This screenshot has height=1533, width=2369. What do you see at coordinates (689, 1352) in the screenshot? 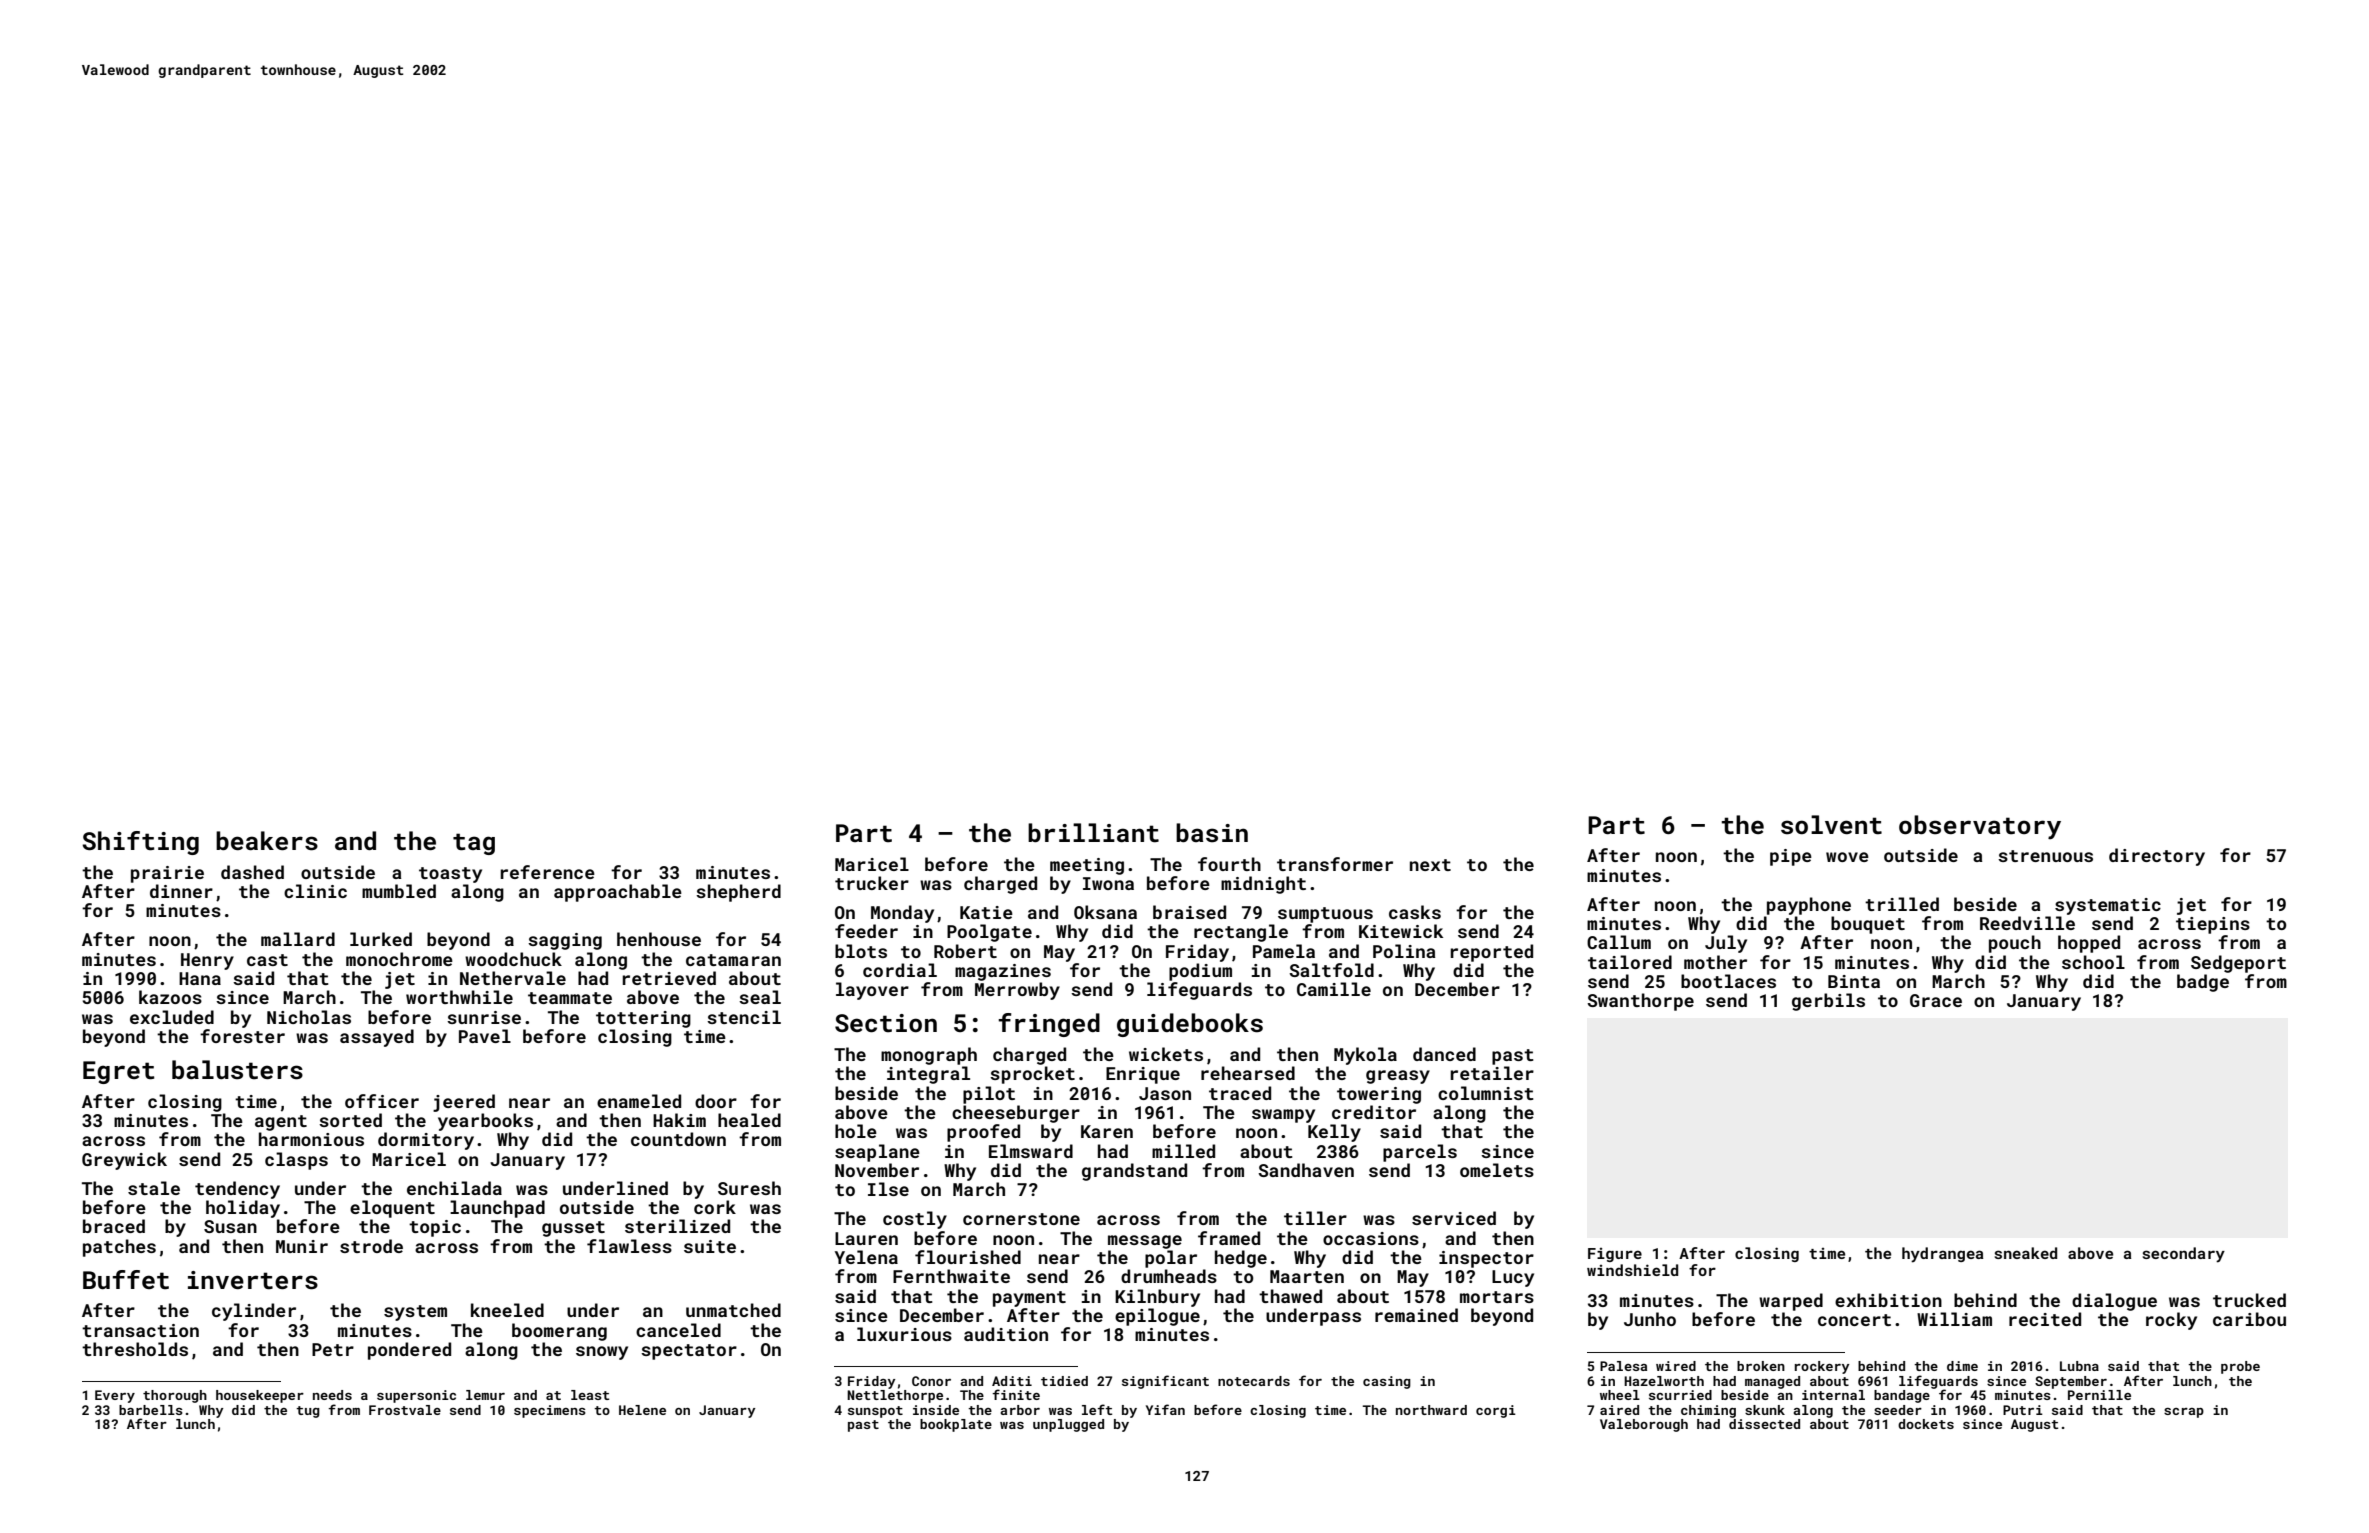
I see `spectator` at bounding box center [689, 1352].
